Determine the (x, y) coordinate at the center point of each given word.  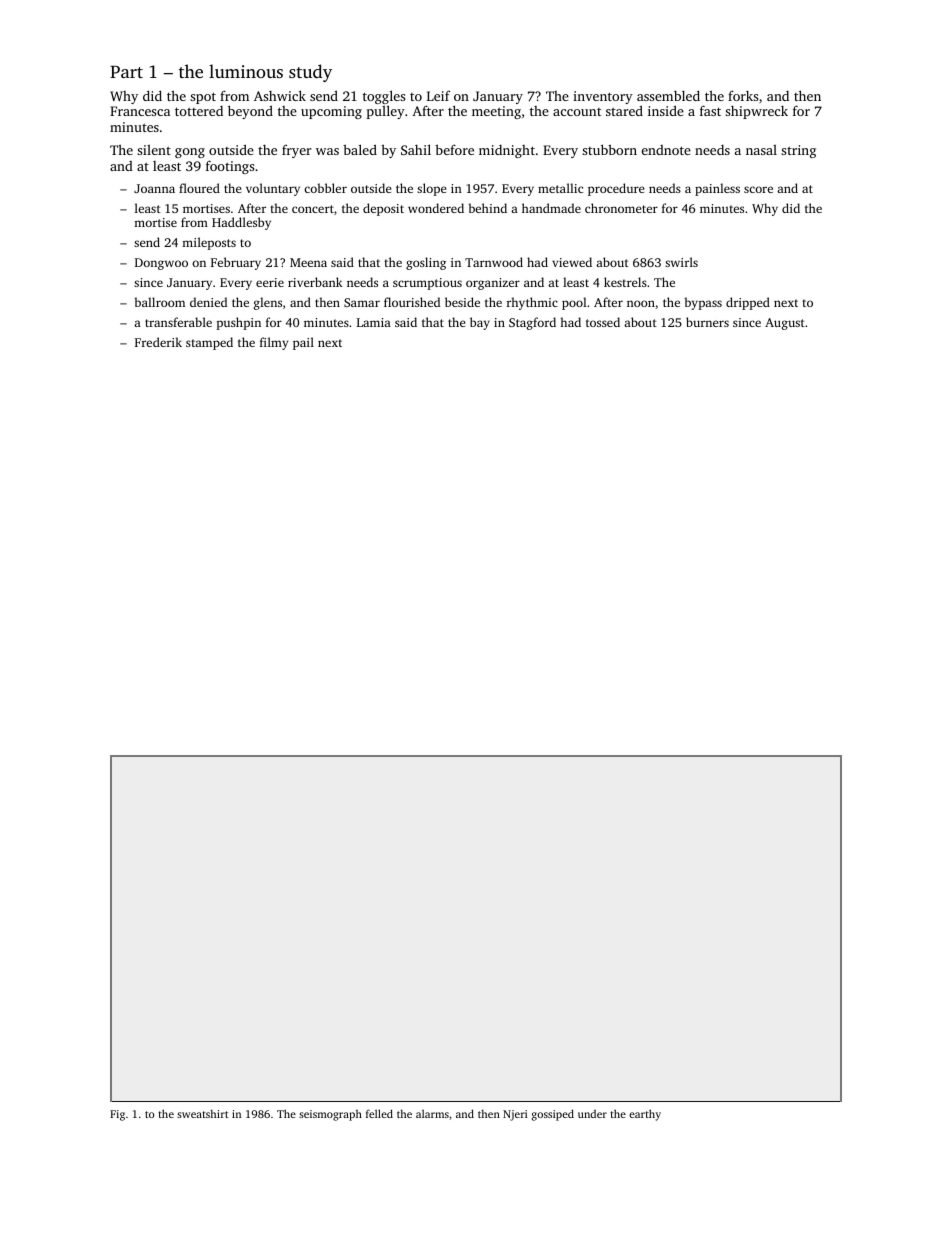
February (236, 263)
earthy (645, 1115)
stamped (209, 343)
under (592, 1114)
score (758, 189)
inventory (603, 97)
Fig (117, 1115)
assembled (668, 95)
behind (488, 208)
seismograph (330, 1115)
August (785, 324)
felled (379, 1113)
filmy (274, 343)
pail (303, 343)
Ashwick (280, 95)
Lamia (374, 322)
